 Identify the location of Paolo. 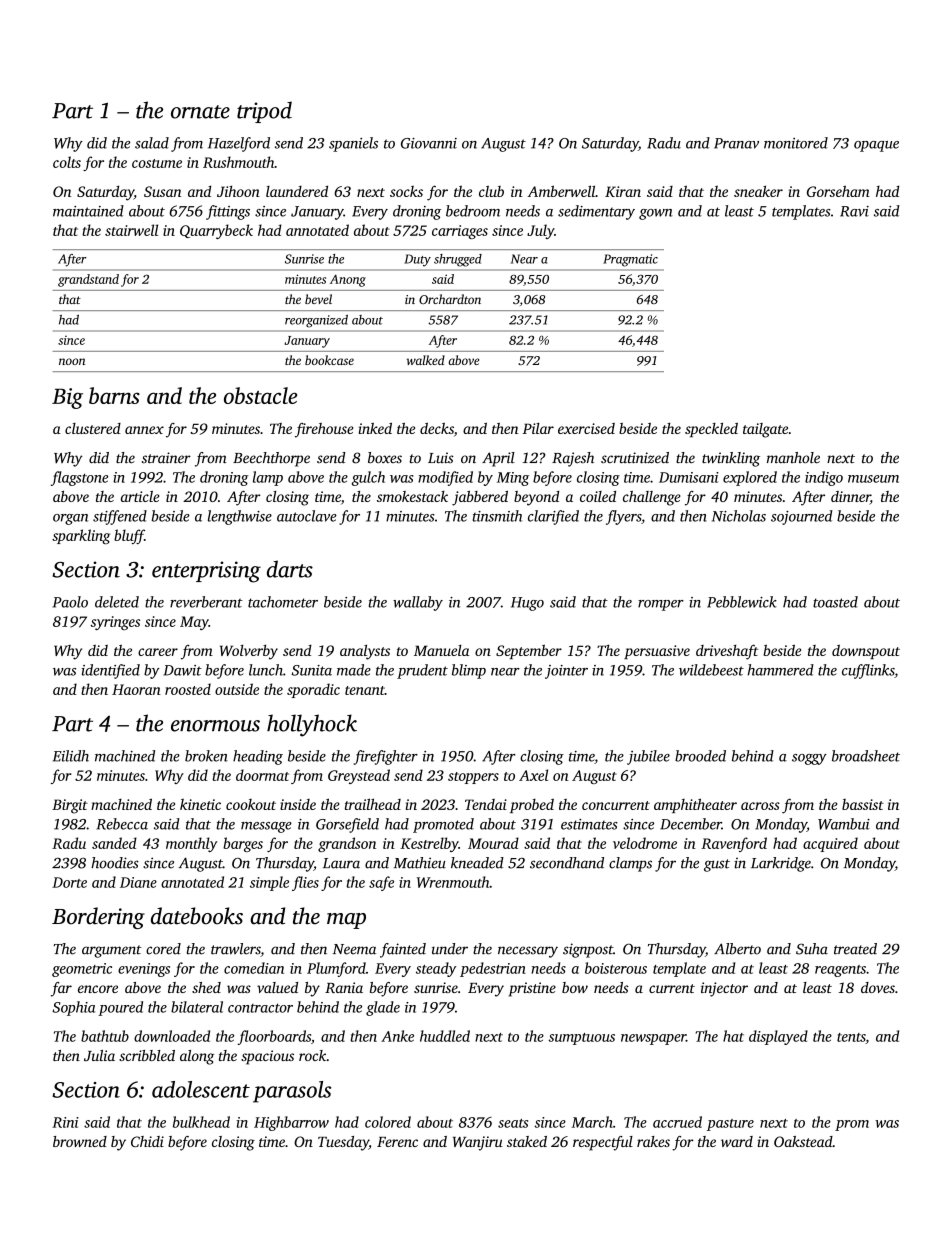
(70, 602).
